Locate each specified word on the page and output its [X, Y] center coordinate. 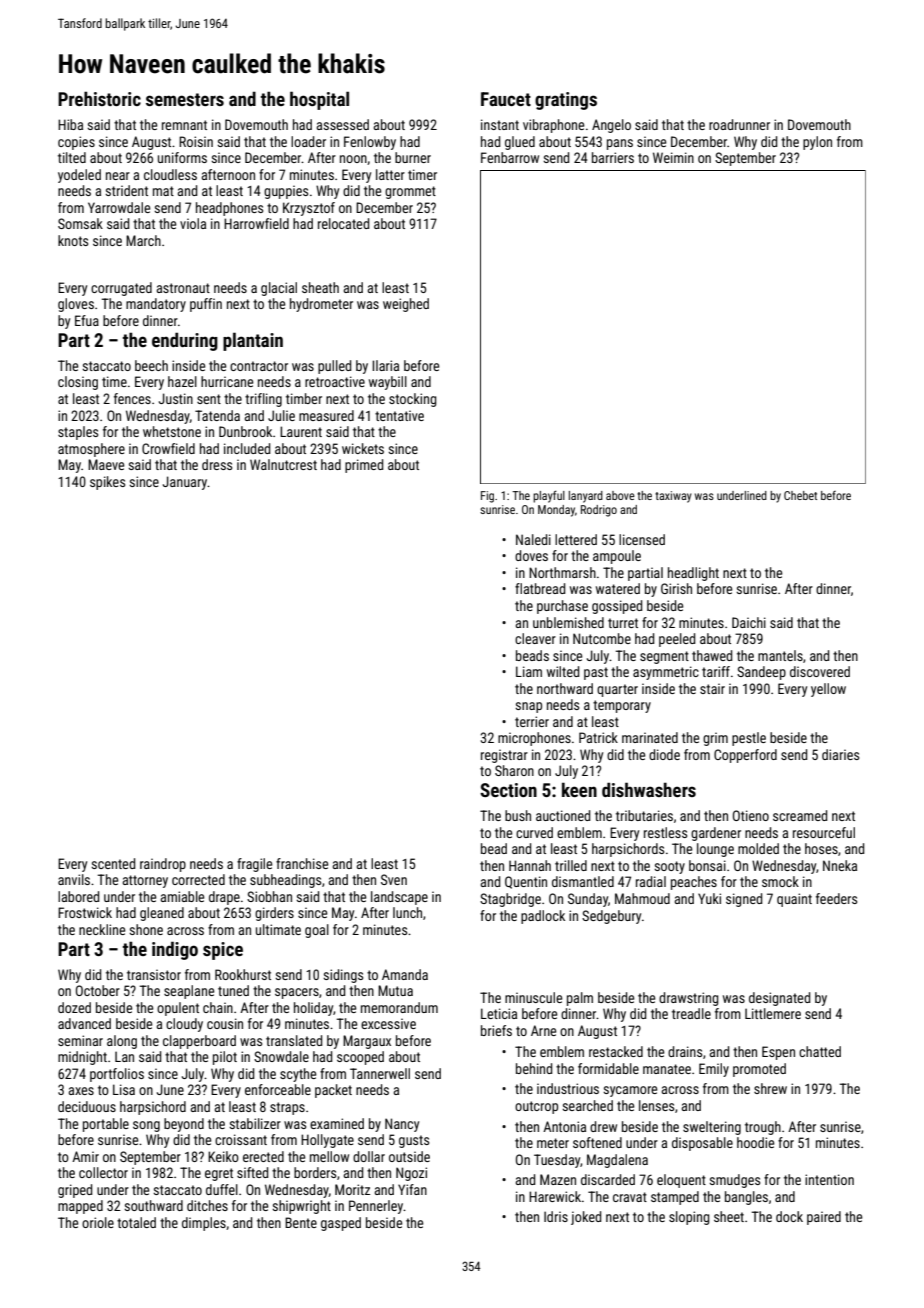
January [185, 483]
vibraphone [553, 126]
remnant [184, 125]
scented [113, 863]
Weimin [673, 157]
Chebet [800, 495]
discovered [820, 671]
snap [528, 707]
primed [364, 466]
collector [103, 1172]
